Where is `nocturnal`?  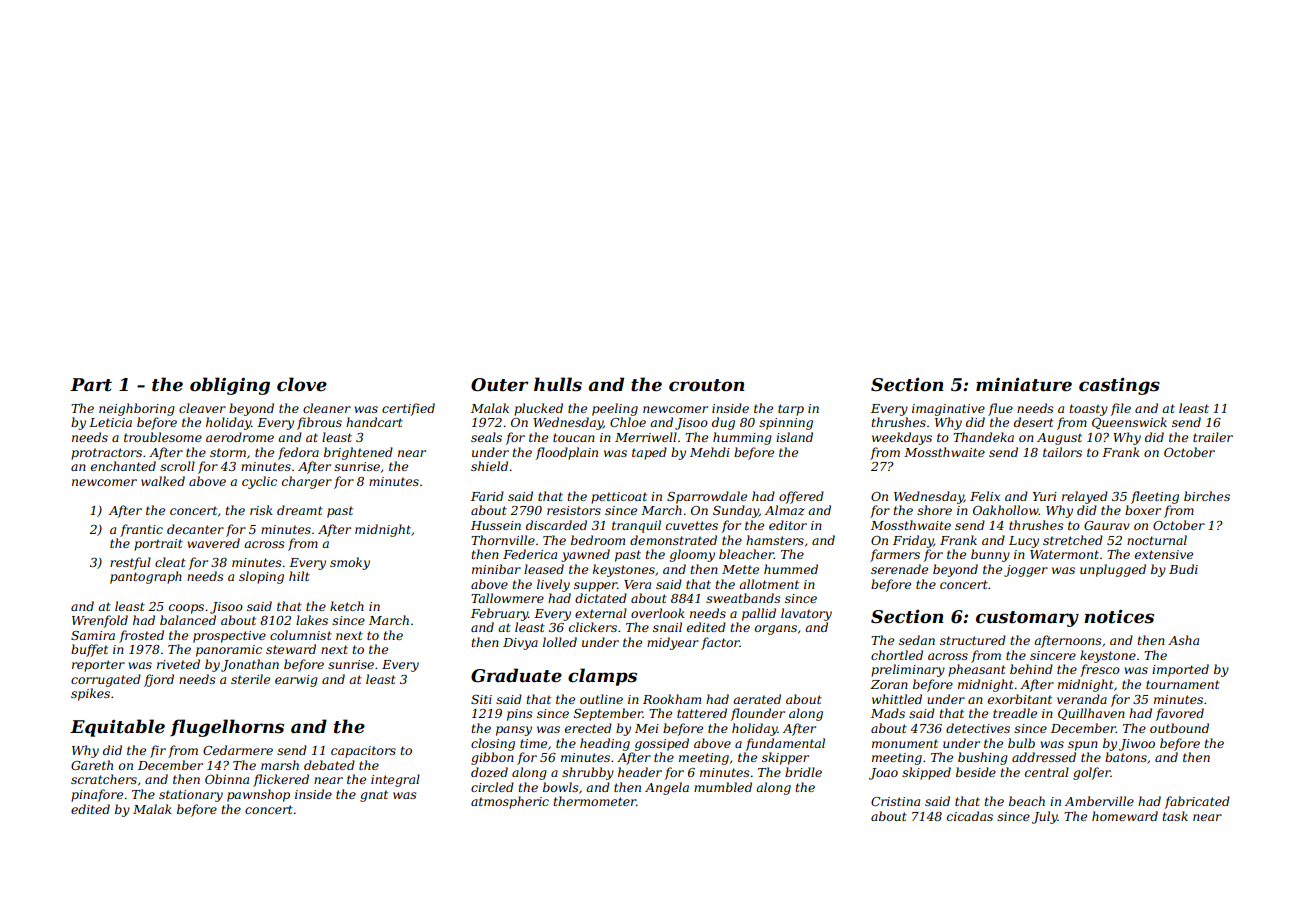
nocturnal is located at coordinates (1157, 540).
